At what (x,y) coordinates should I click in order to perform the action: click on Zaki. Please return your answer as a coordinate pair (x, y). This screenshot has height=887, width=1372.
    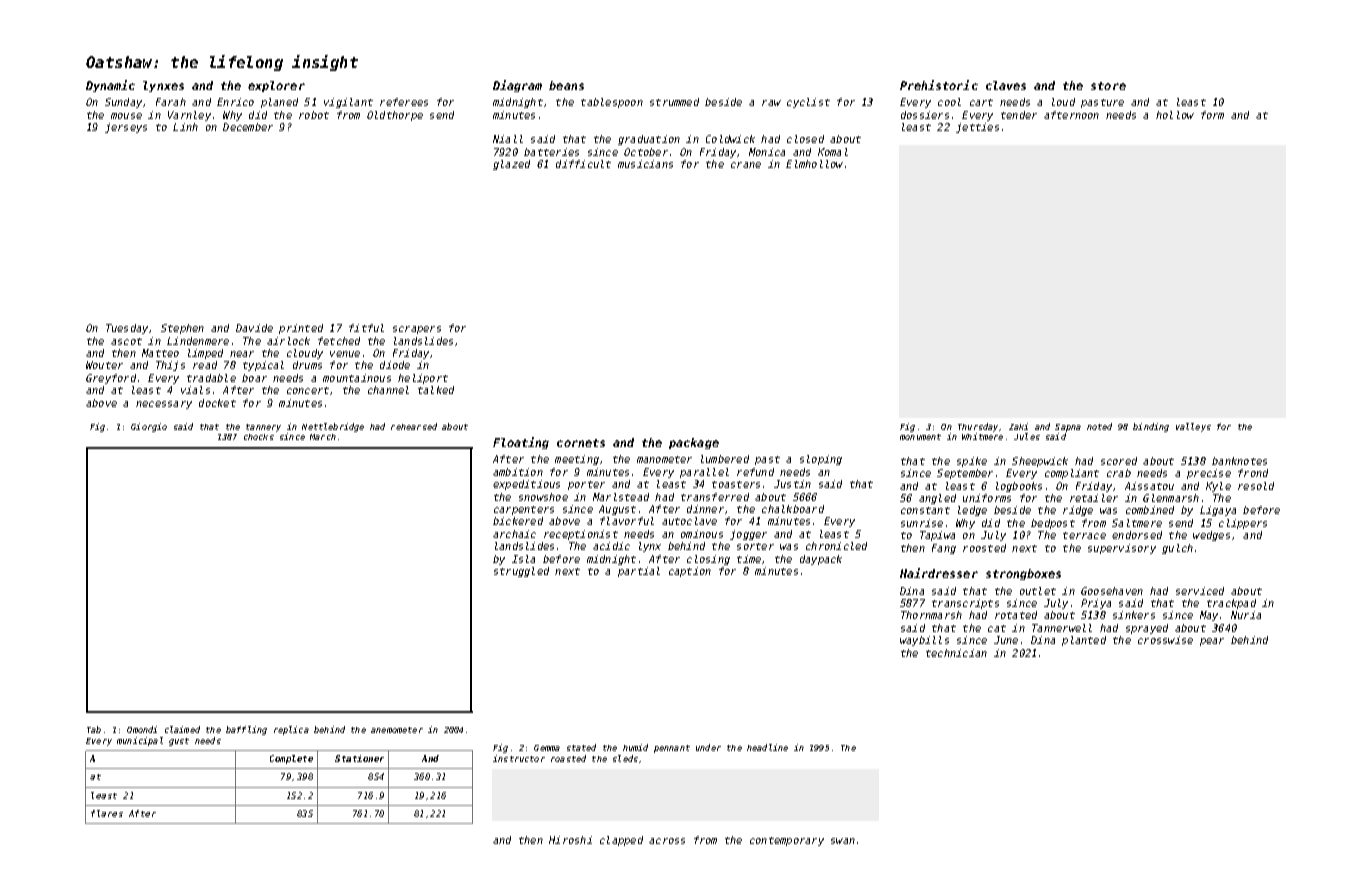
    Looking at the image, I should click on (1018, 426).
